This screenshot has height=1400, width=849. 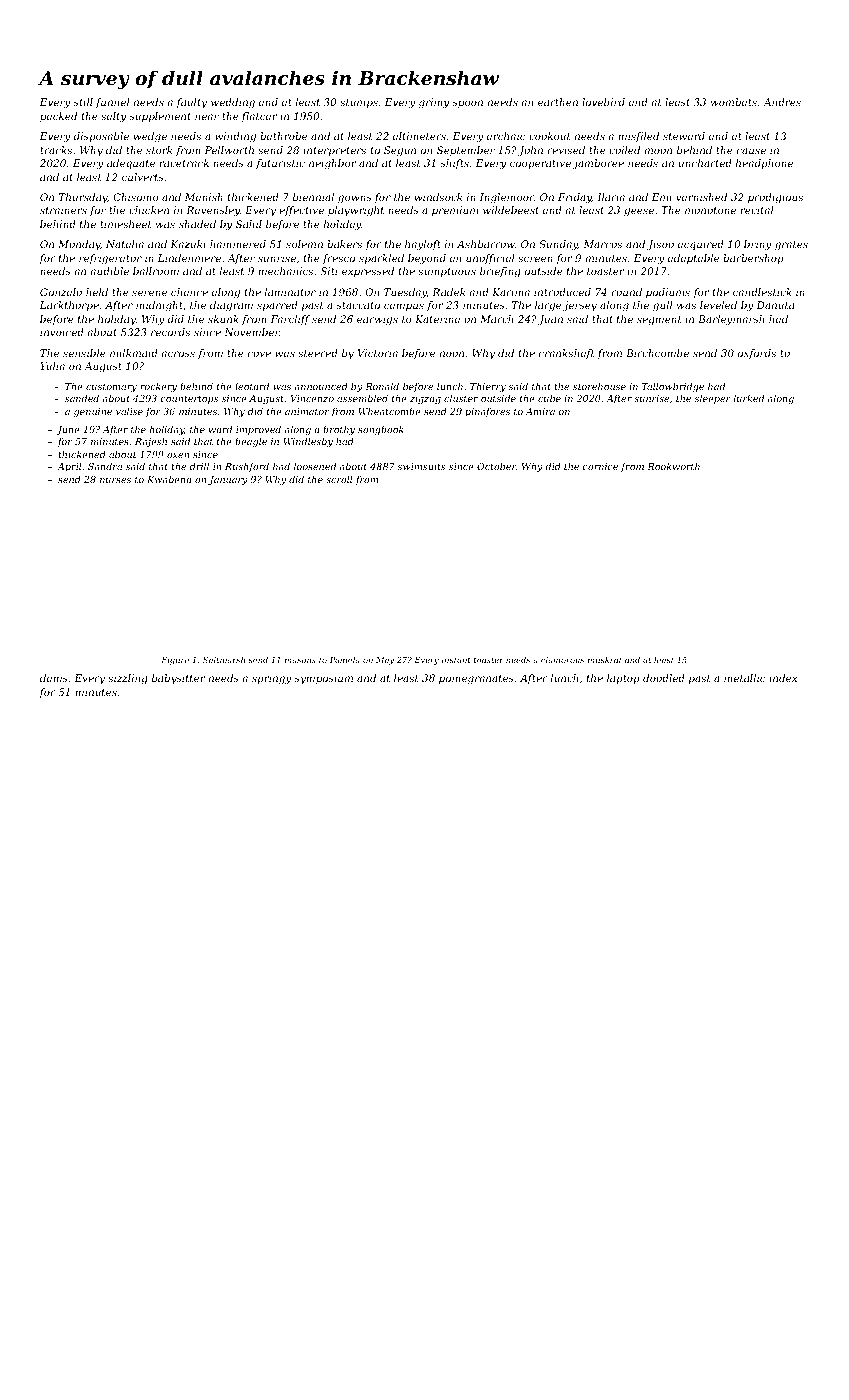 What do you see at coordinates (659, 321) in the screenshot?
I see `segment` at bounding box center [659, 321].
